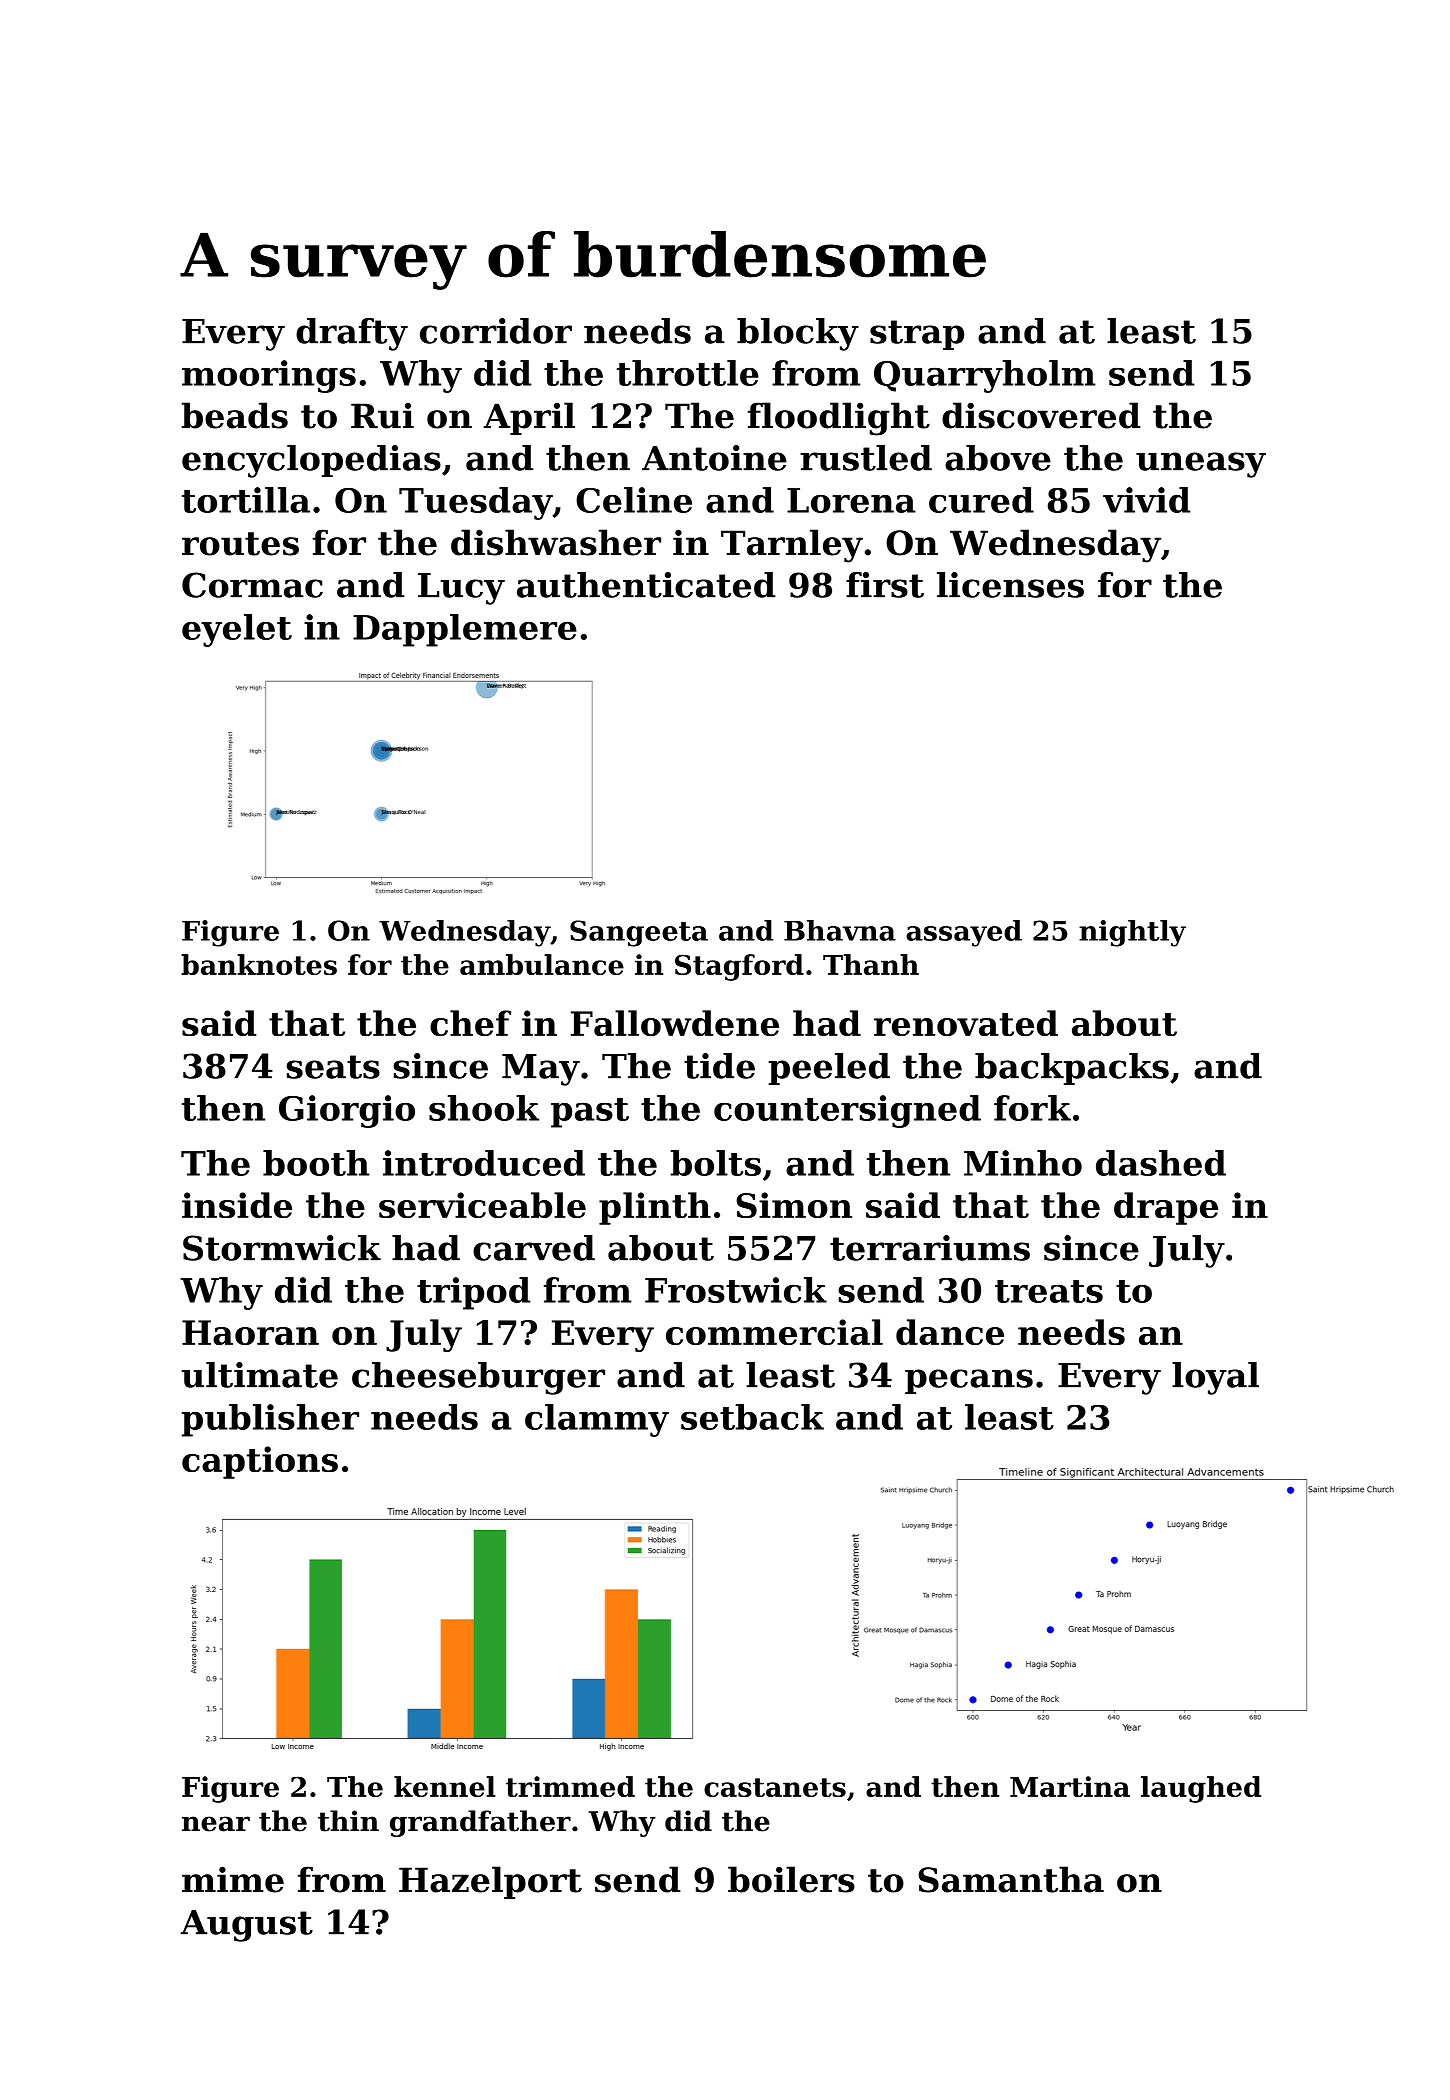 The width and height of the screenshot is (1450, 2100). What do you see at coordinates (269, 376) in the screenshot?
I see `moorings` at bounding box center [269, 376].
